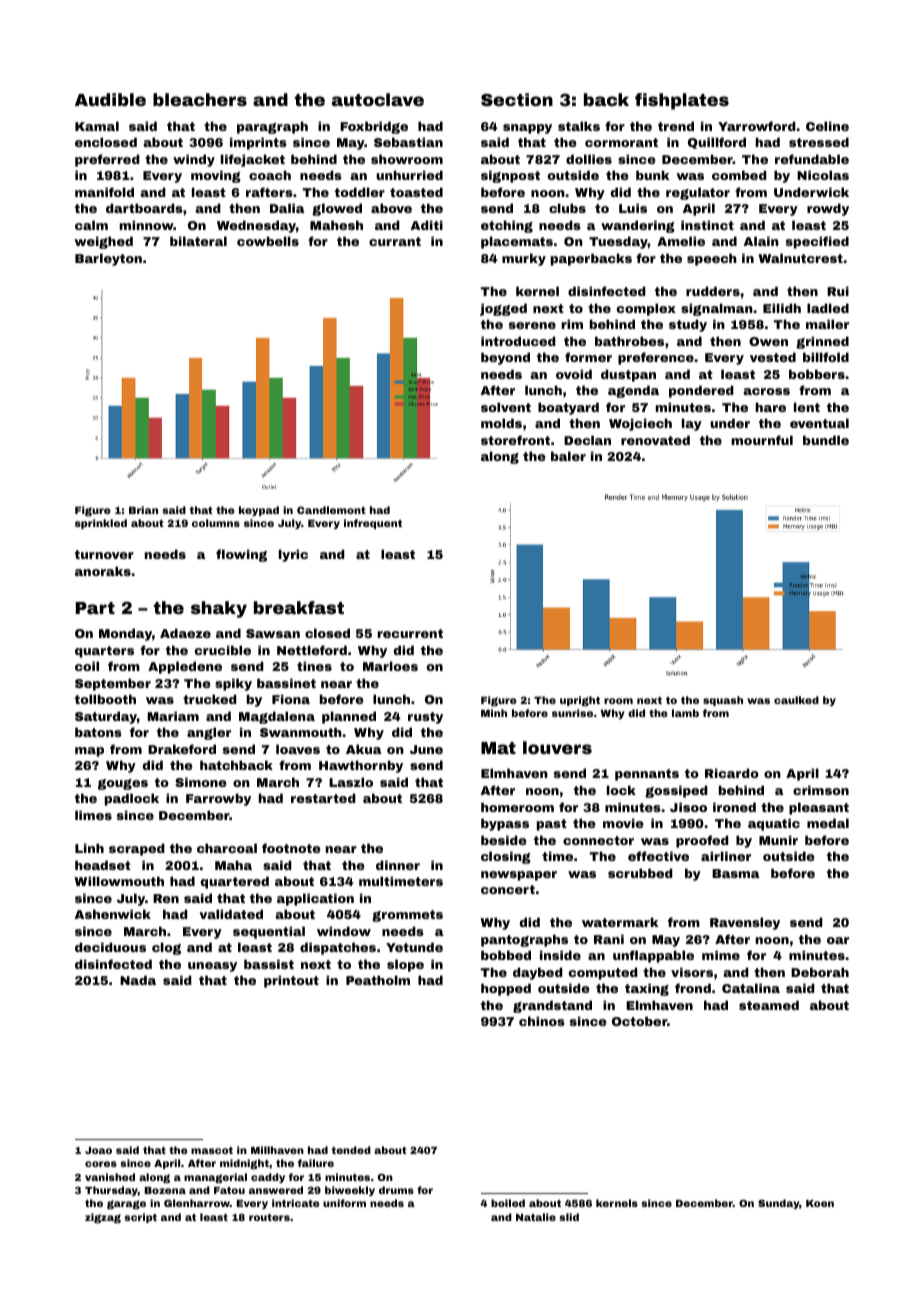  What do you see at coordinates (269, 1217) in the screenshot?
I see `routers` at bounding box center [269, 1217].
